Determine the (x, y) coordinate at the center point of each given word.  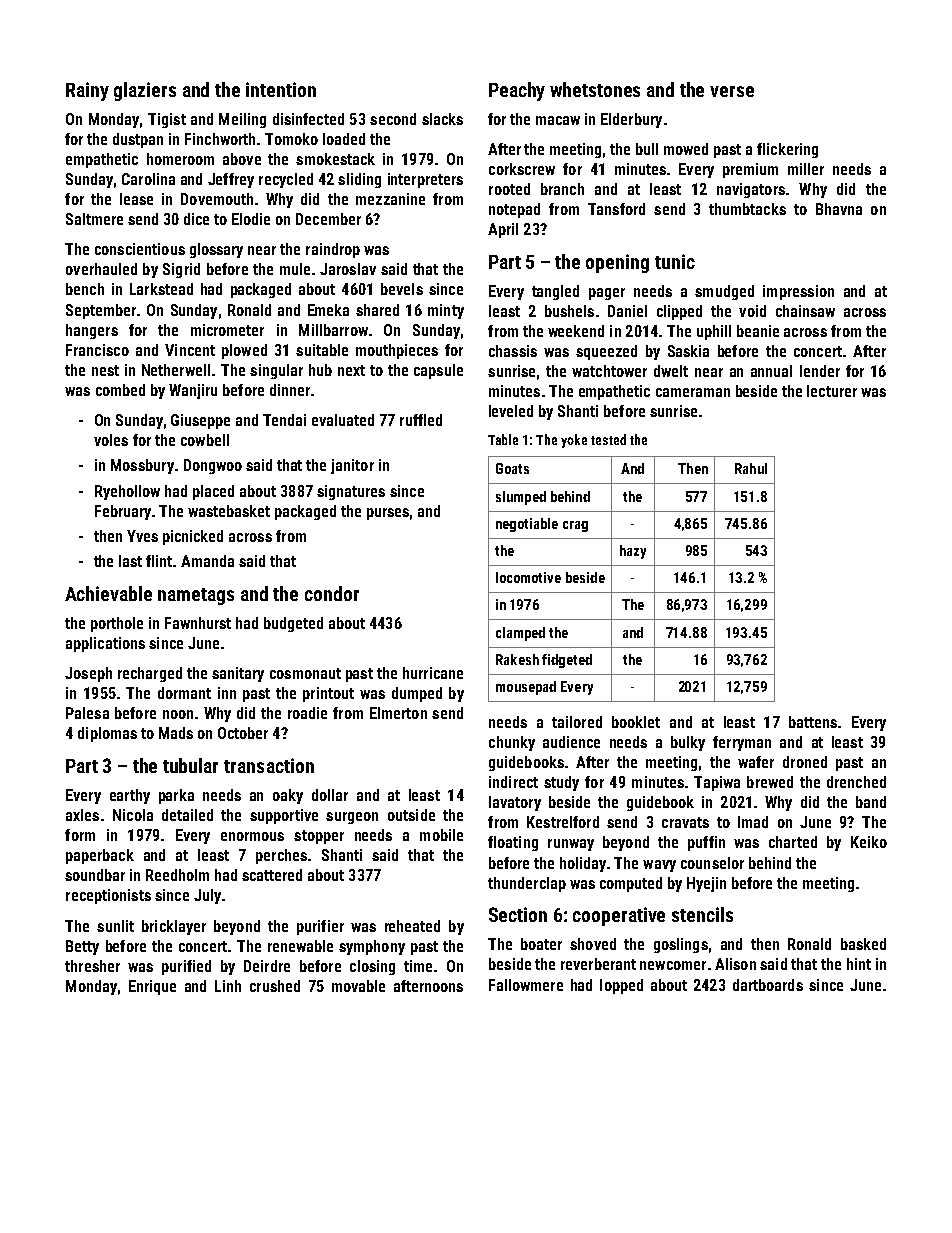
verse (732, 91)
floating (513, 843)
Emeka (328, 310)
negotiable (527, 525)
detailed (187, 815)
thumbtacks (747, 209)
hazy (633, 552)
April (503, 230)
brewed (770, 782)
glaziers (145, 91)
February (123, 512)
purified (186, 967)
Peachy (517, 91)
